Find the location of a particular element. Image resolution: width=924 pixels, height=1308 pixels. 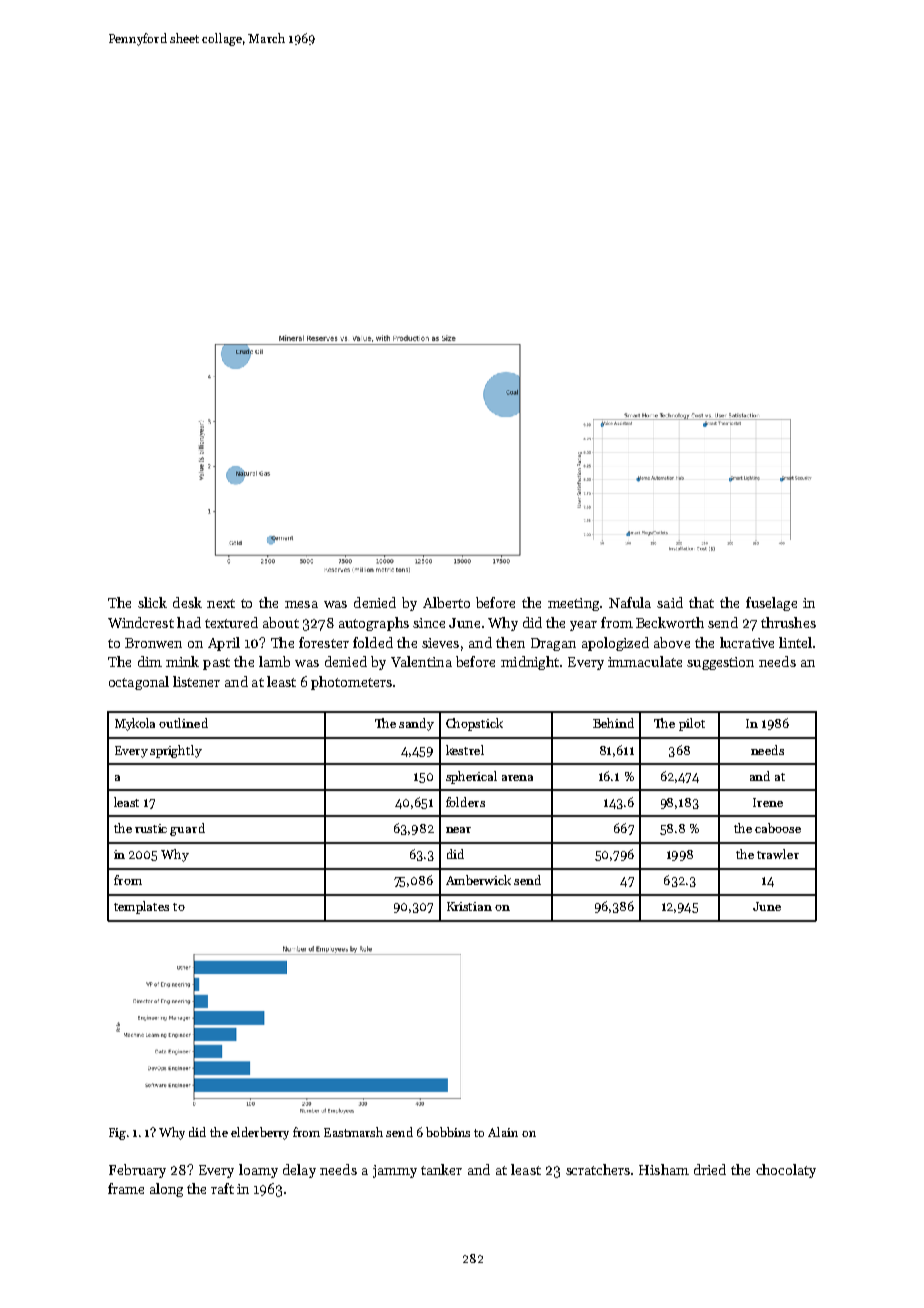

trawler is located at coordinates (778, 854).
